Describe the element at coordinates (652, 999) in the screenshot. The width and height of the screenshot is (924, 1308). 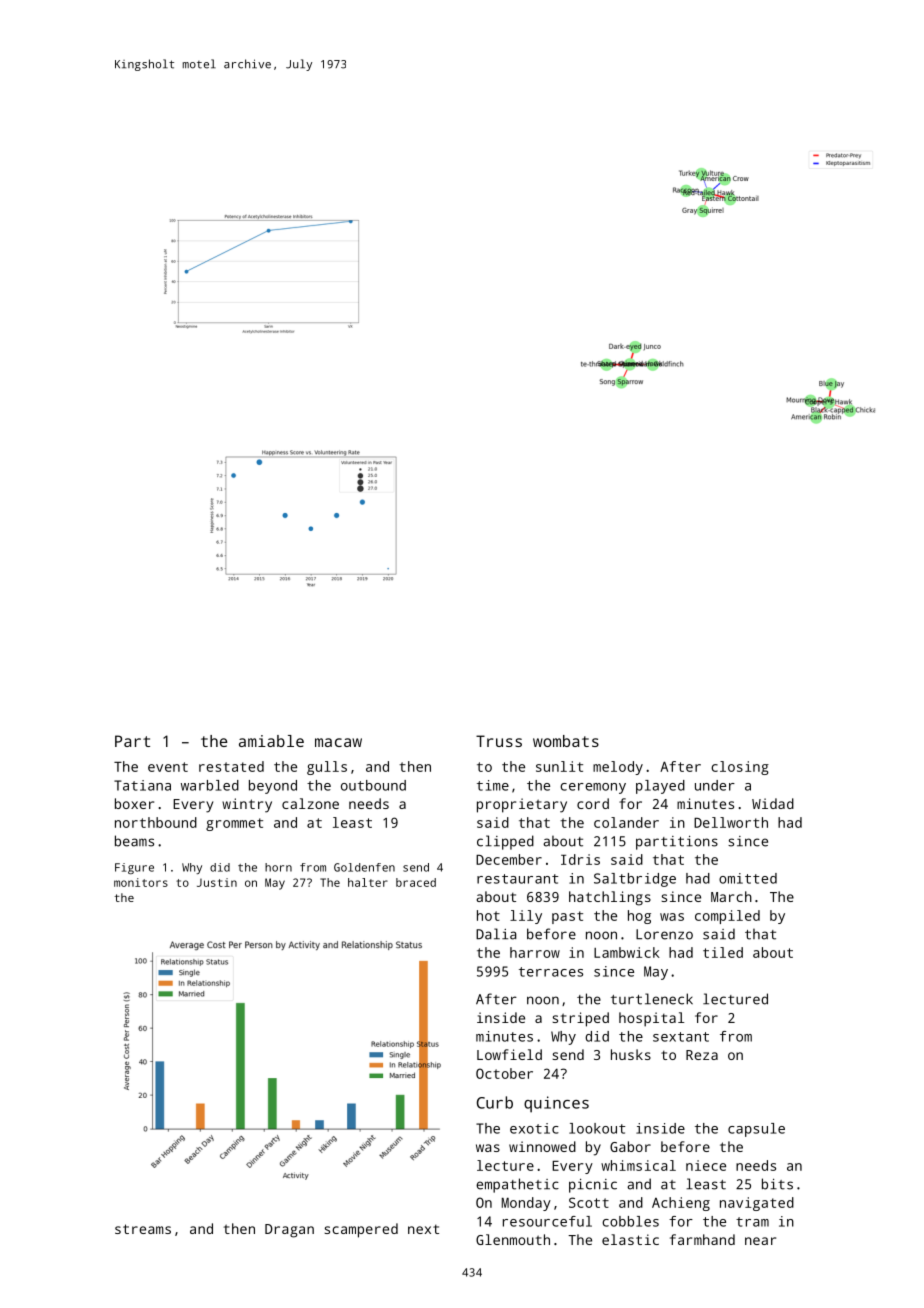
I see `turtleneck` at that location.
